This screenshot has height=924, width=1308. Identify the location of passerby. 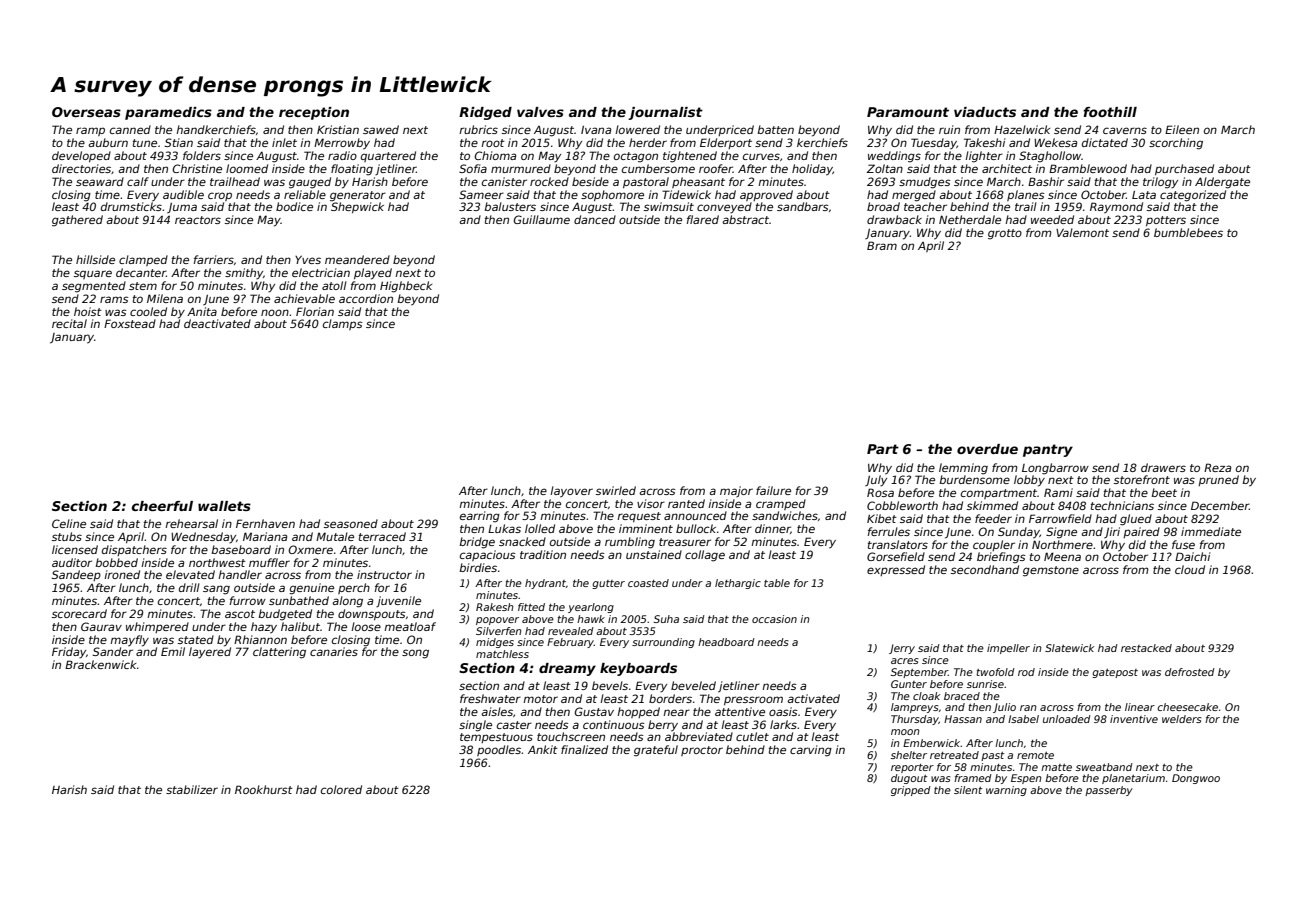
(1109, 791).
